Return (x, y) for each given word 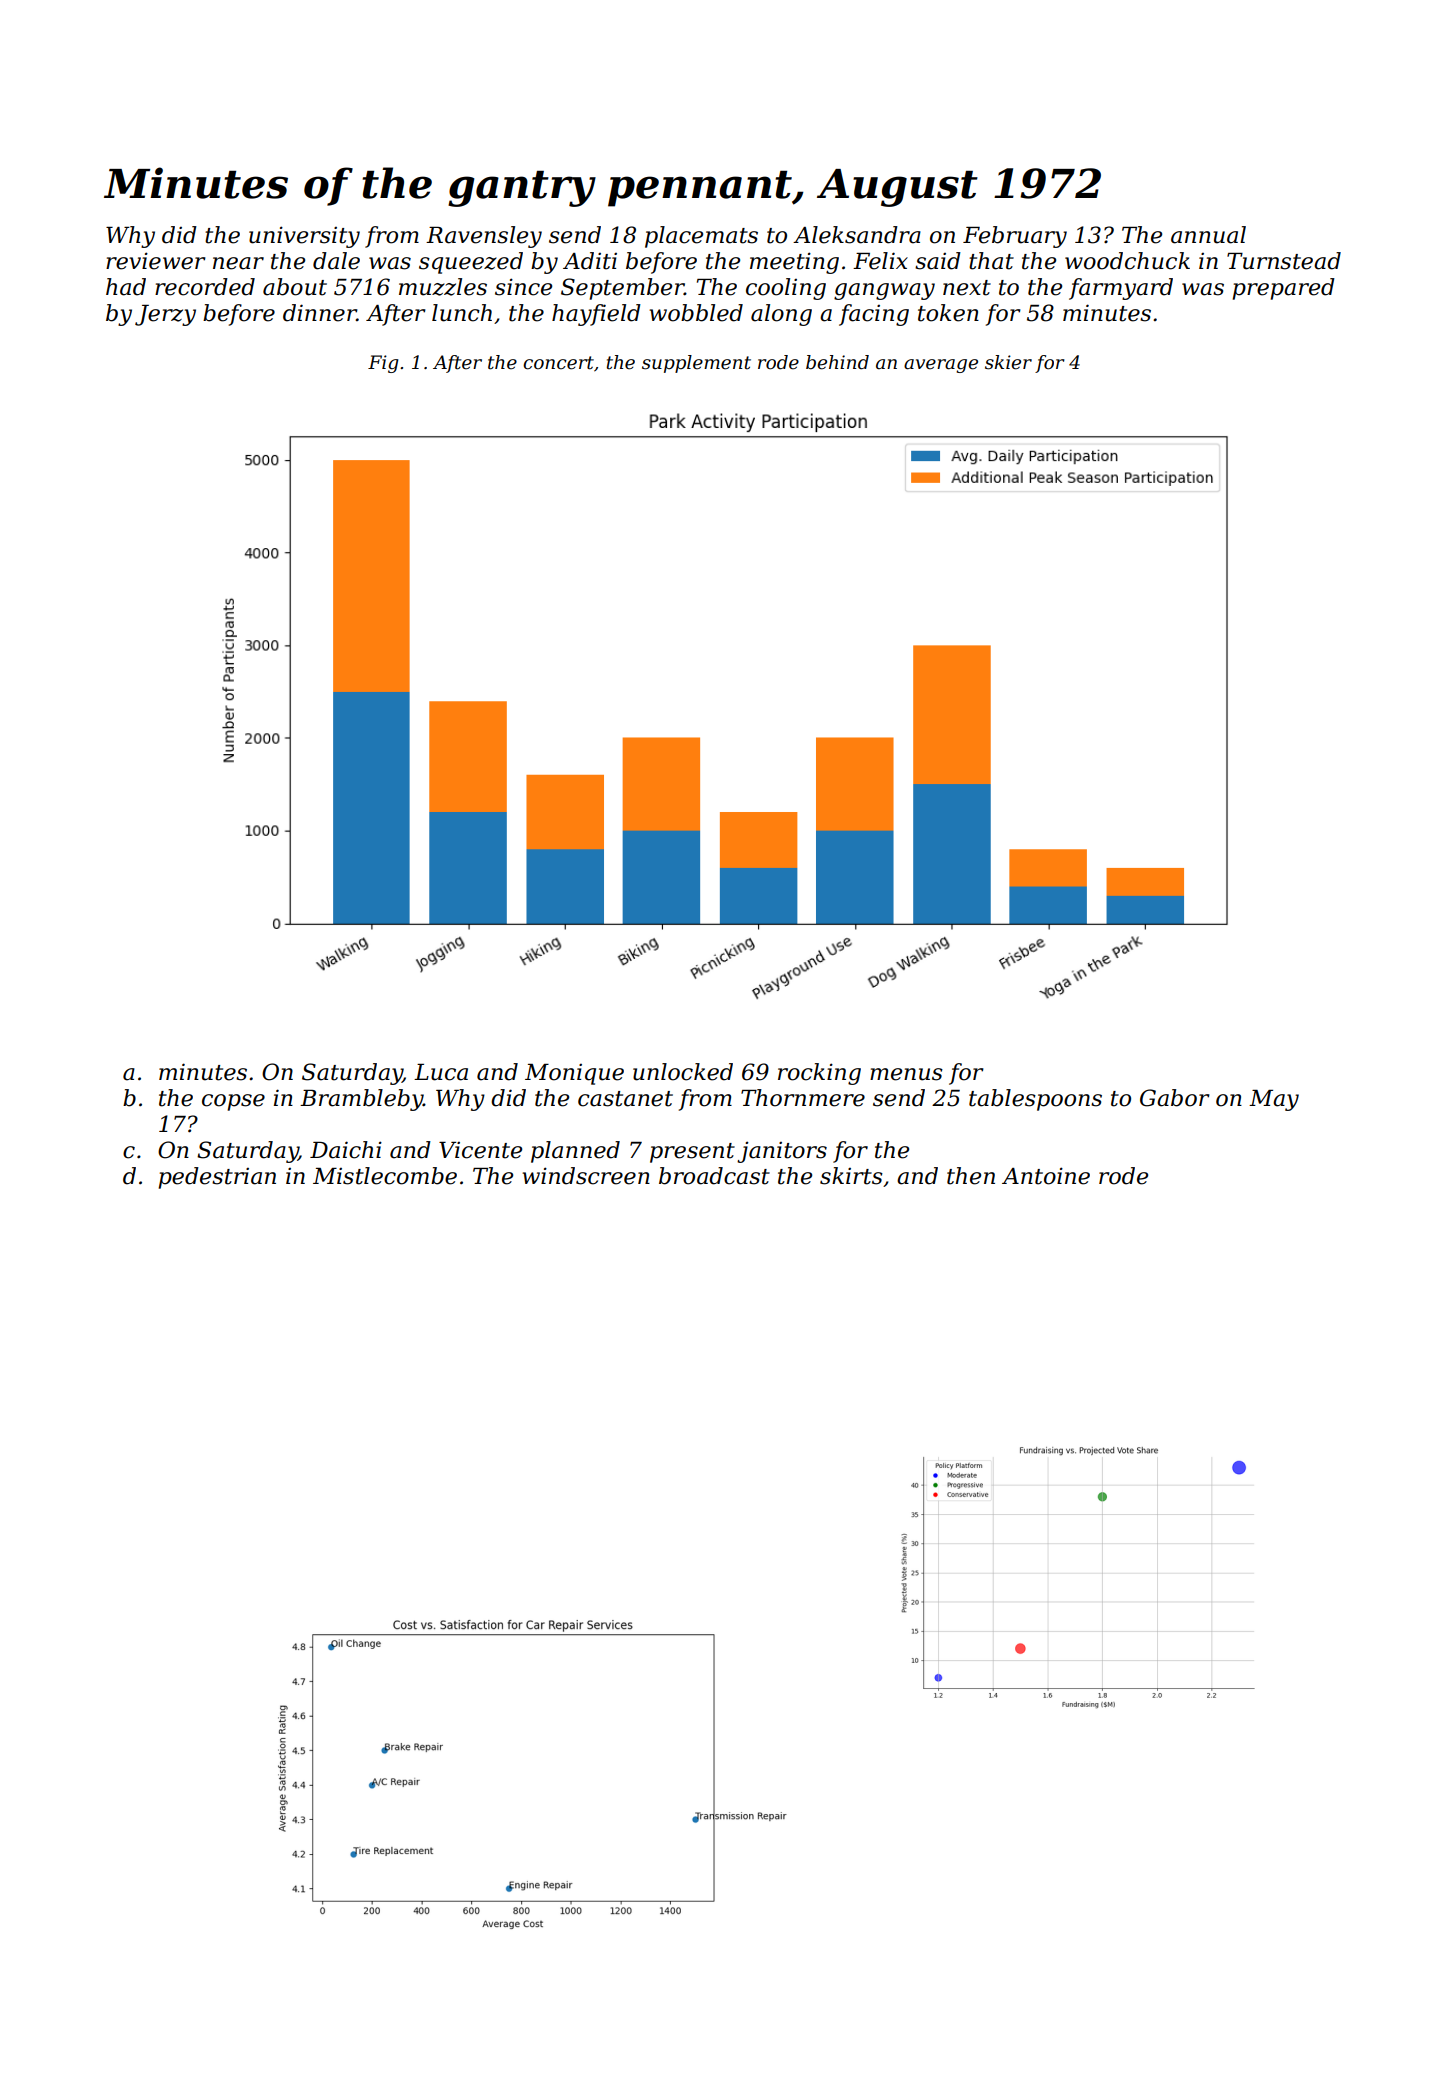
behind (837, 362)
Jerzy (165, 315)
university (304, 237)
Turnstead (1284, 261)
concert (558, 363)
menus (906, 1074)
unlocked (683, 1072)
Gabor (1175, 1098)
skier (1008, 362)
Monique (574, 1074)
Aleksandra (857, 235)
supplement (696, 364)
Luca (441, 1072)
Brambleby (361, 1100)
